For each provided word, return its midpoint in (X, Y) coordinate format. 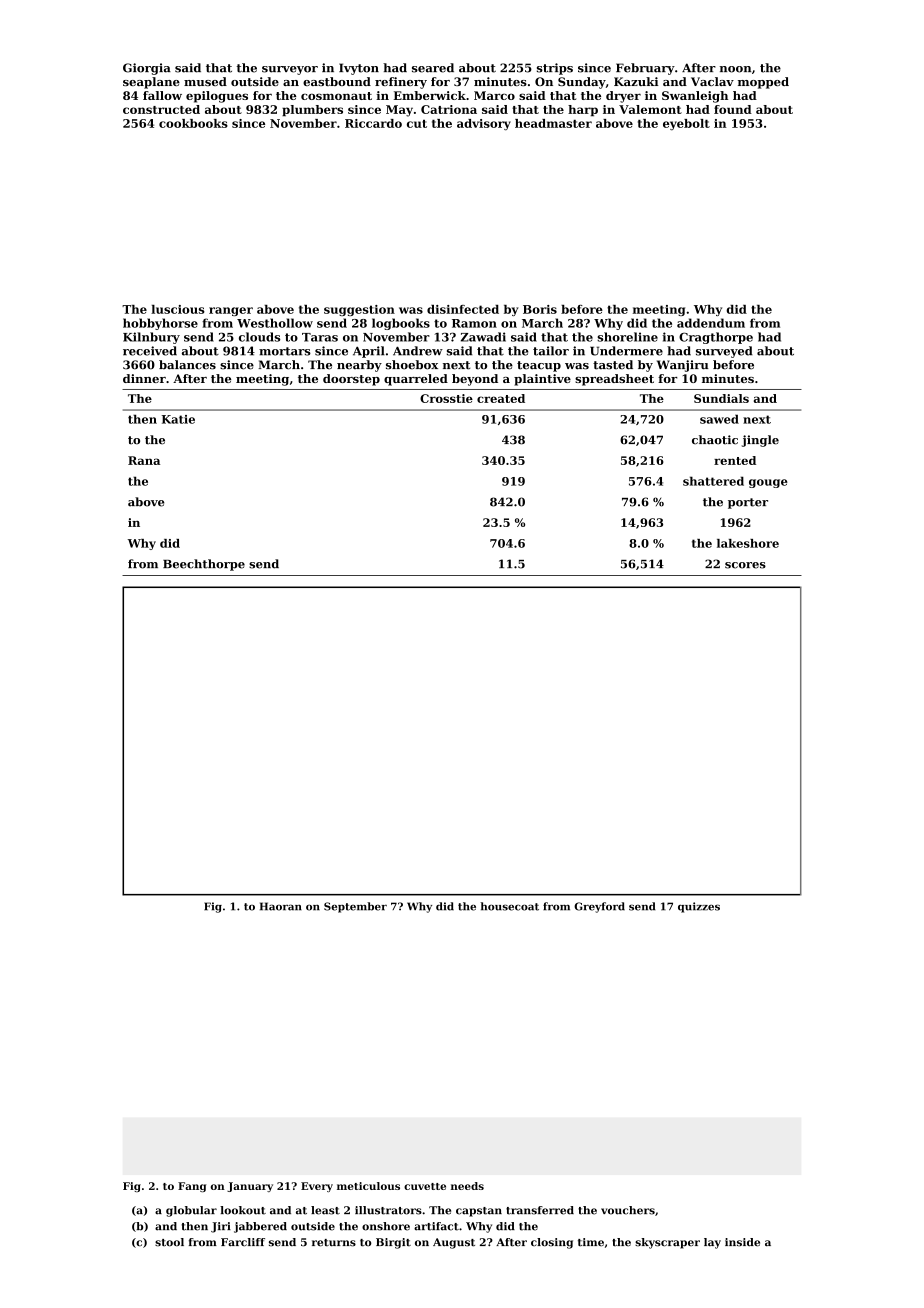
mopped (763, 83)
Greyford (599, 907)
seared (433, 68)
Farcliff (243, 1242)
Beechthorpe (204, 565)
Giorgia (147, 69)
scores (745, 565)
